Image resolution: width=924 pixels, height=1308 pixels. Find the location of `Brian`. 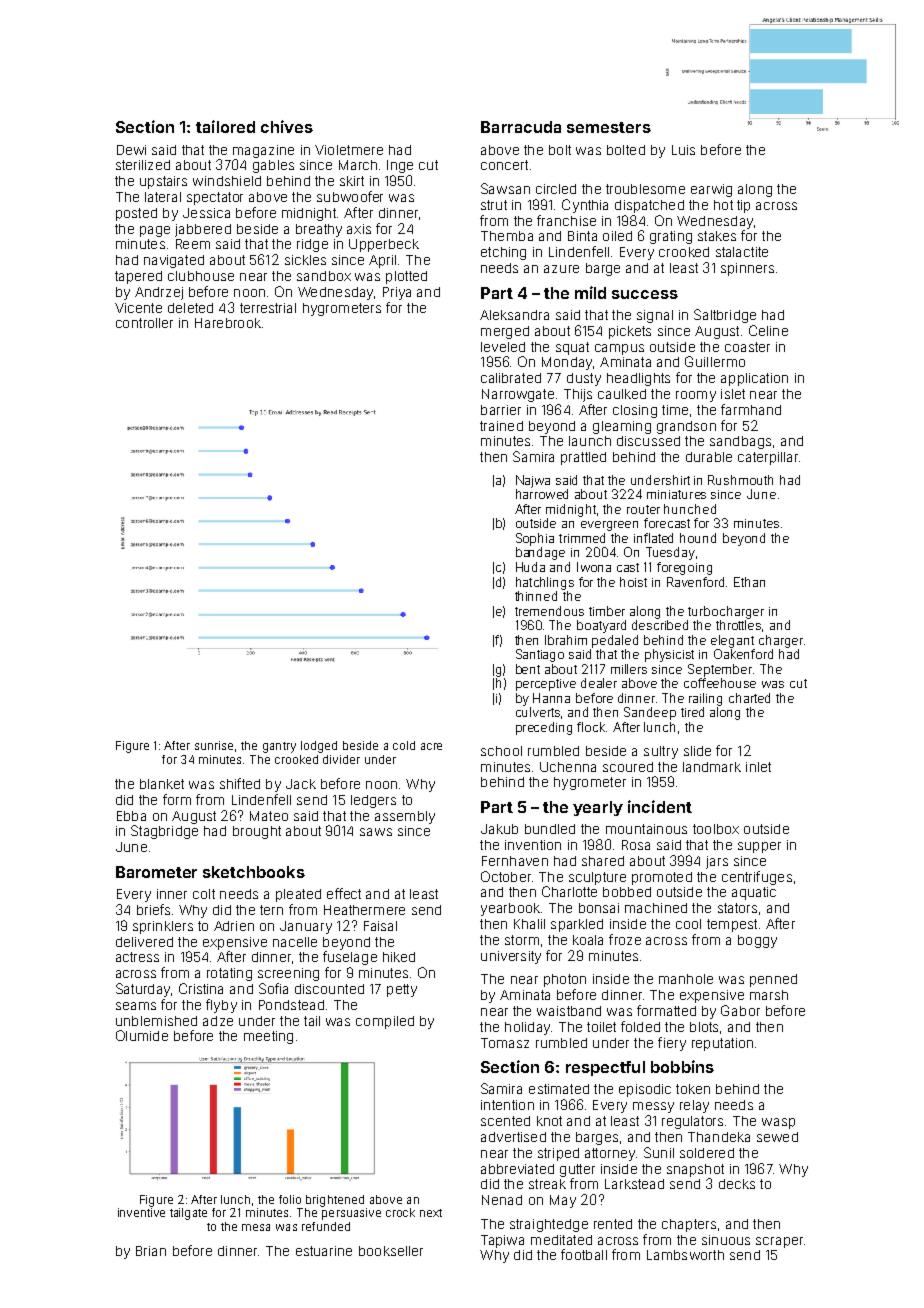

Brian is located at coordinates (151, 1251).
